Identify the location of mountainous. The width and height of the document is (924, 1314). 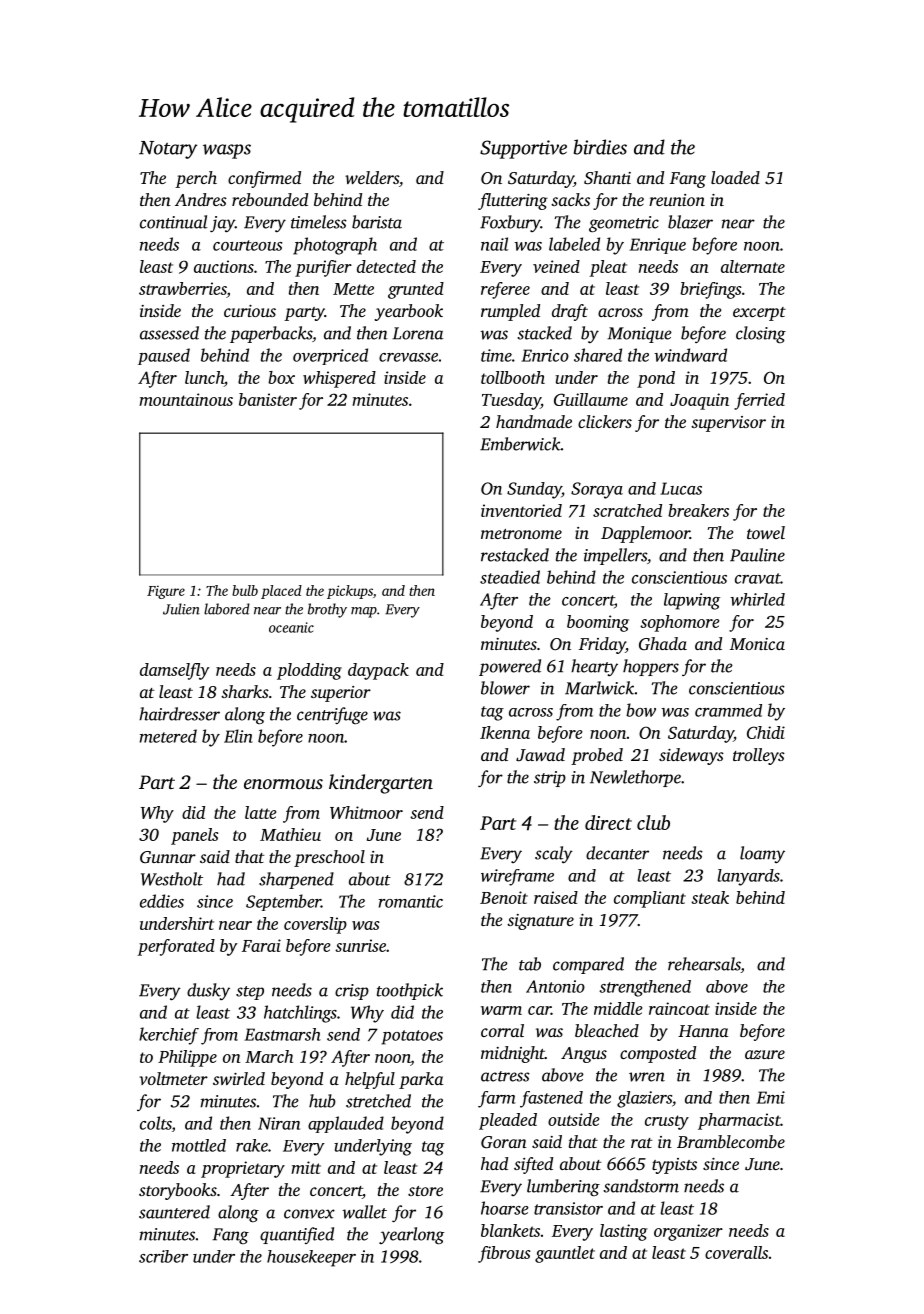
(186, 399).
